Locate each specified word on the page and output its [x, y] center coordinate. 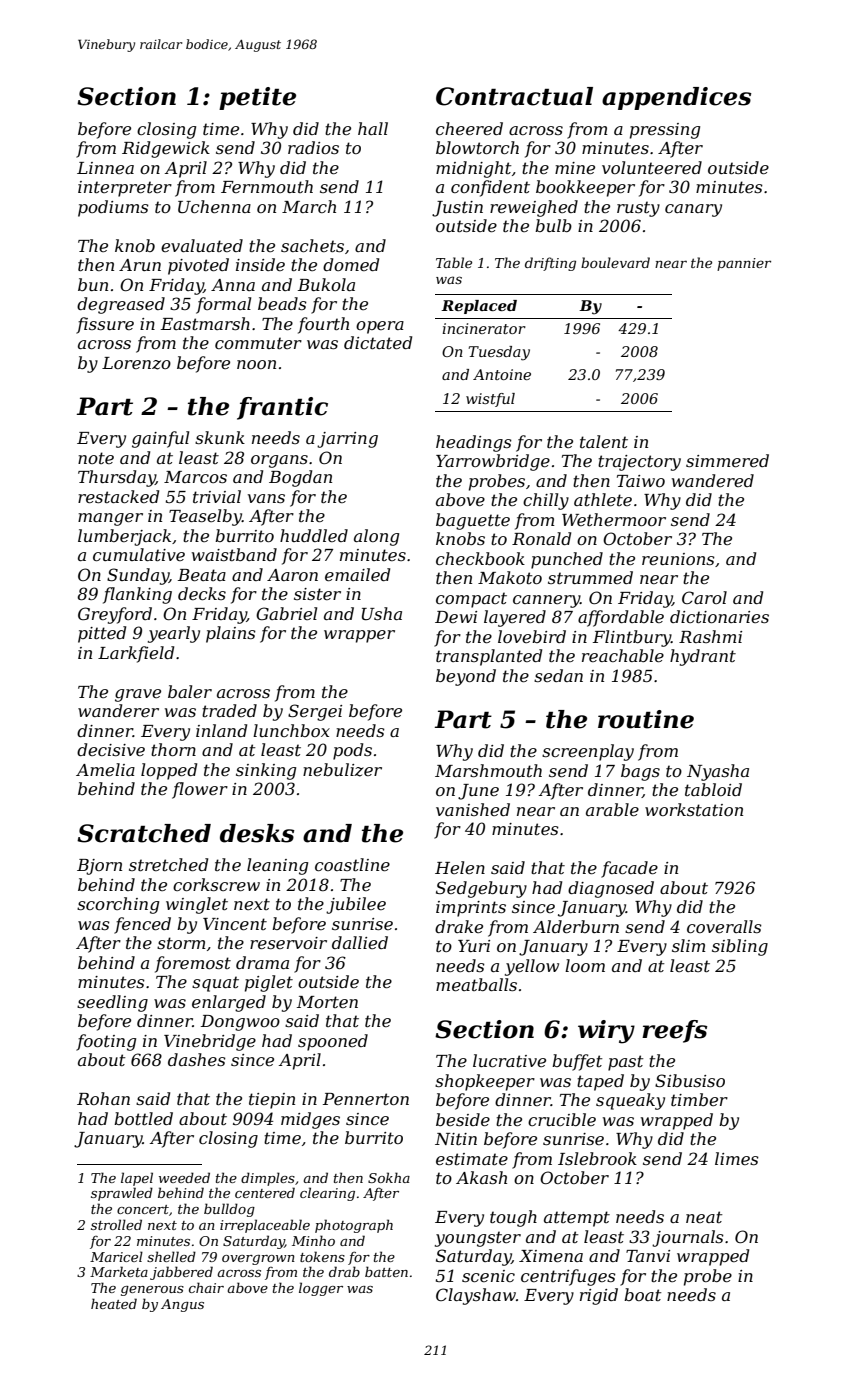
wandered [713, 480]
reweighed [534, 208]
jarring [347, 440]
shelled [171, 1256]
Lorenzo [136, 363]
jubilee [356, 905]
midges [310, 1120]
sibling [740, 947]
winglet [197, 905]
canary [693, 210]
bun [93, 284]
